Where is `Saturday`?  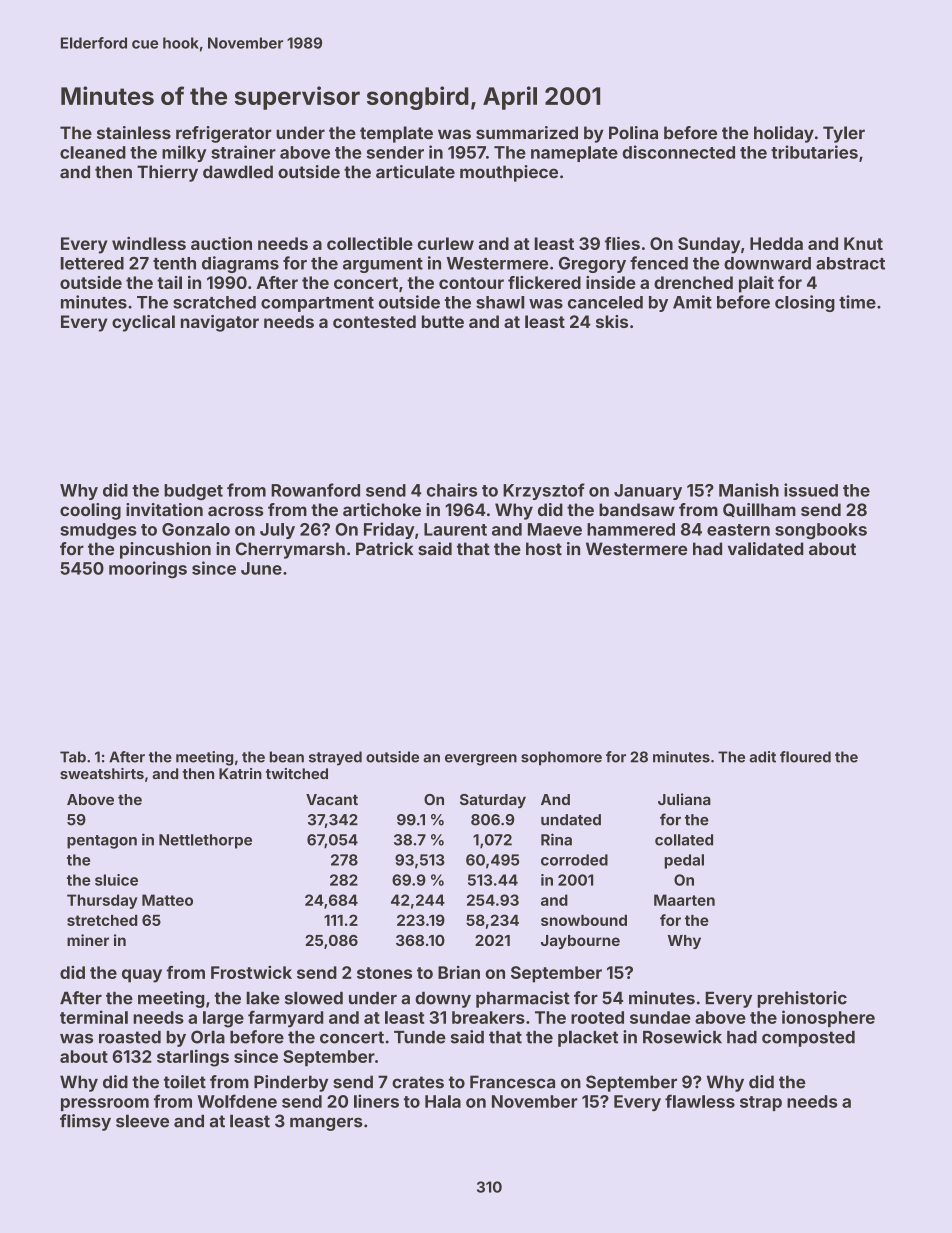
Saturday is located at coordinates (493, 801).
